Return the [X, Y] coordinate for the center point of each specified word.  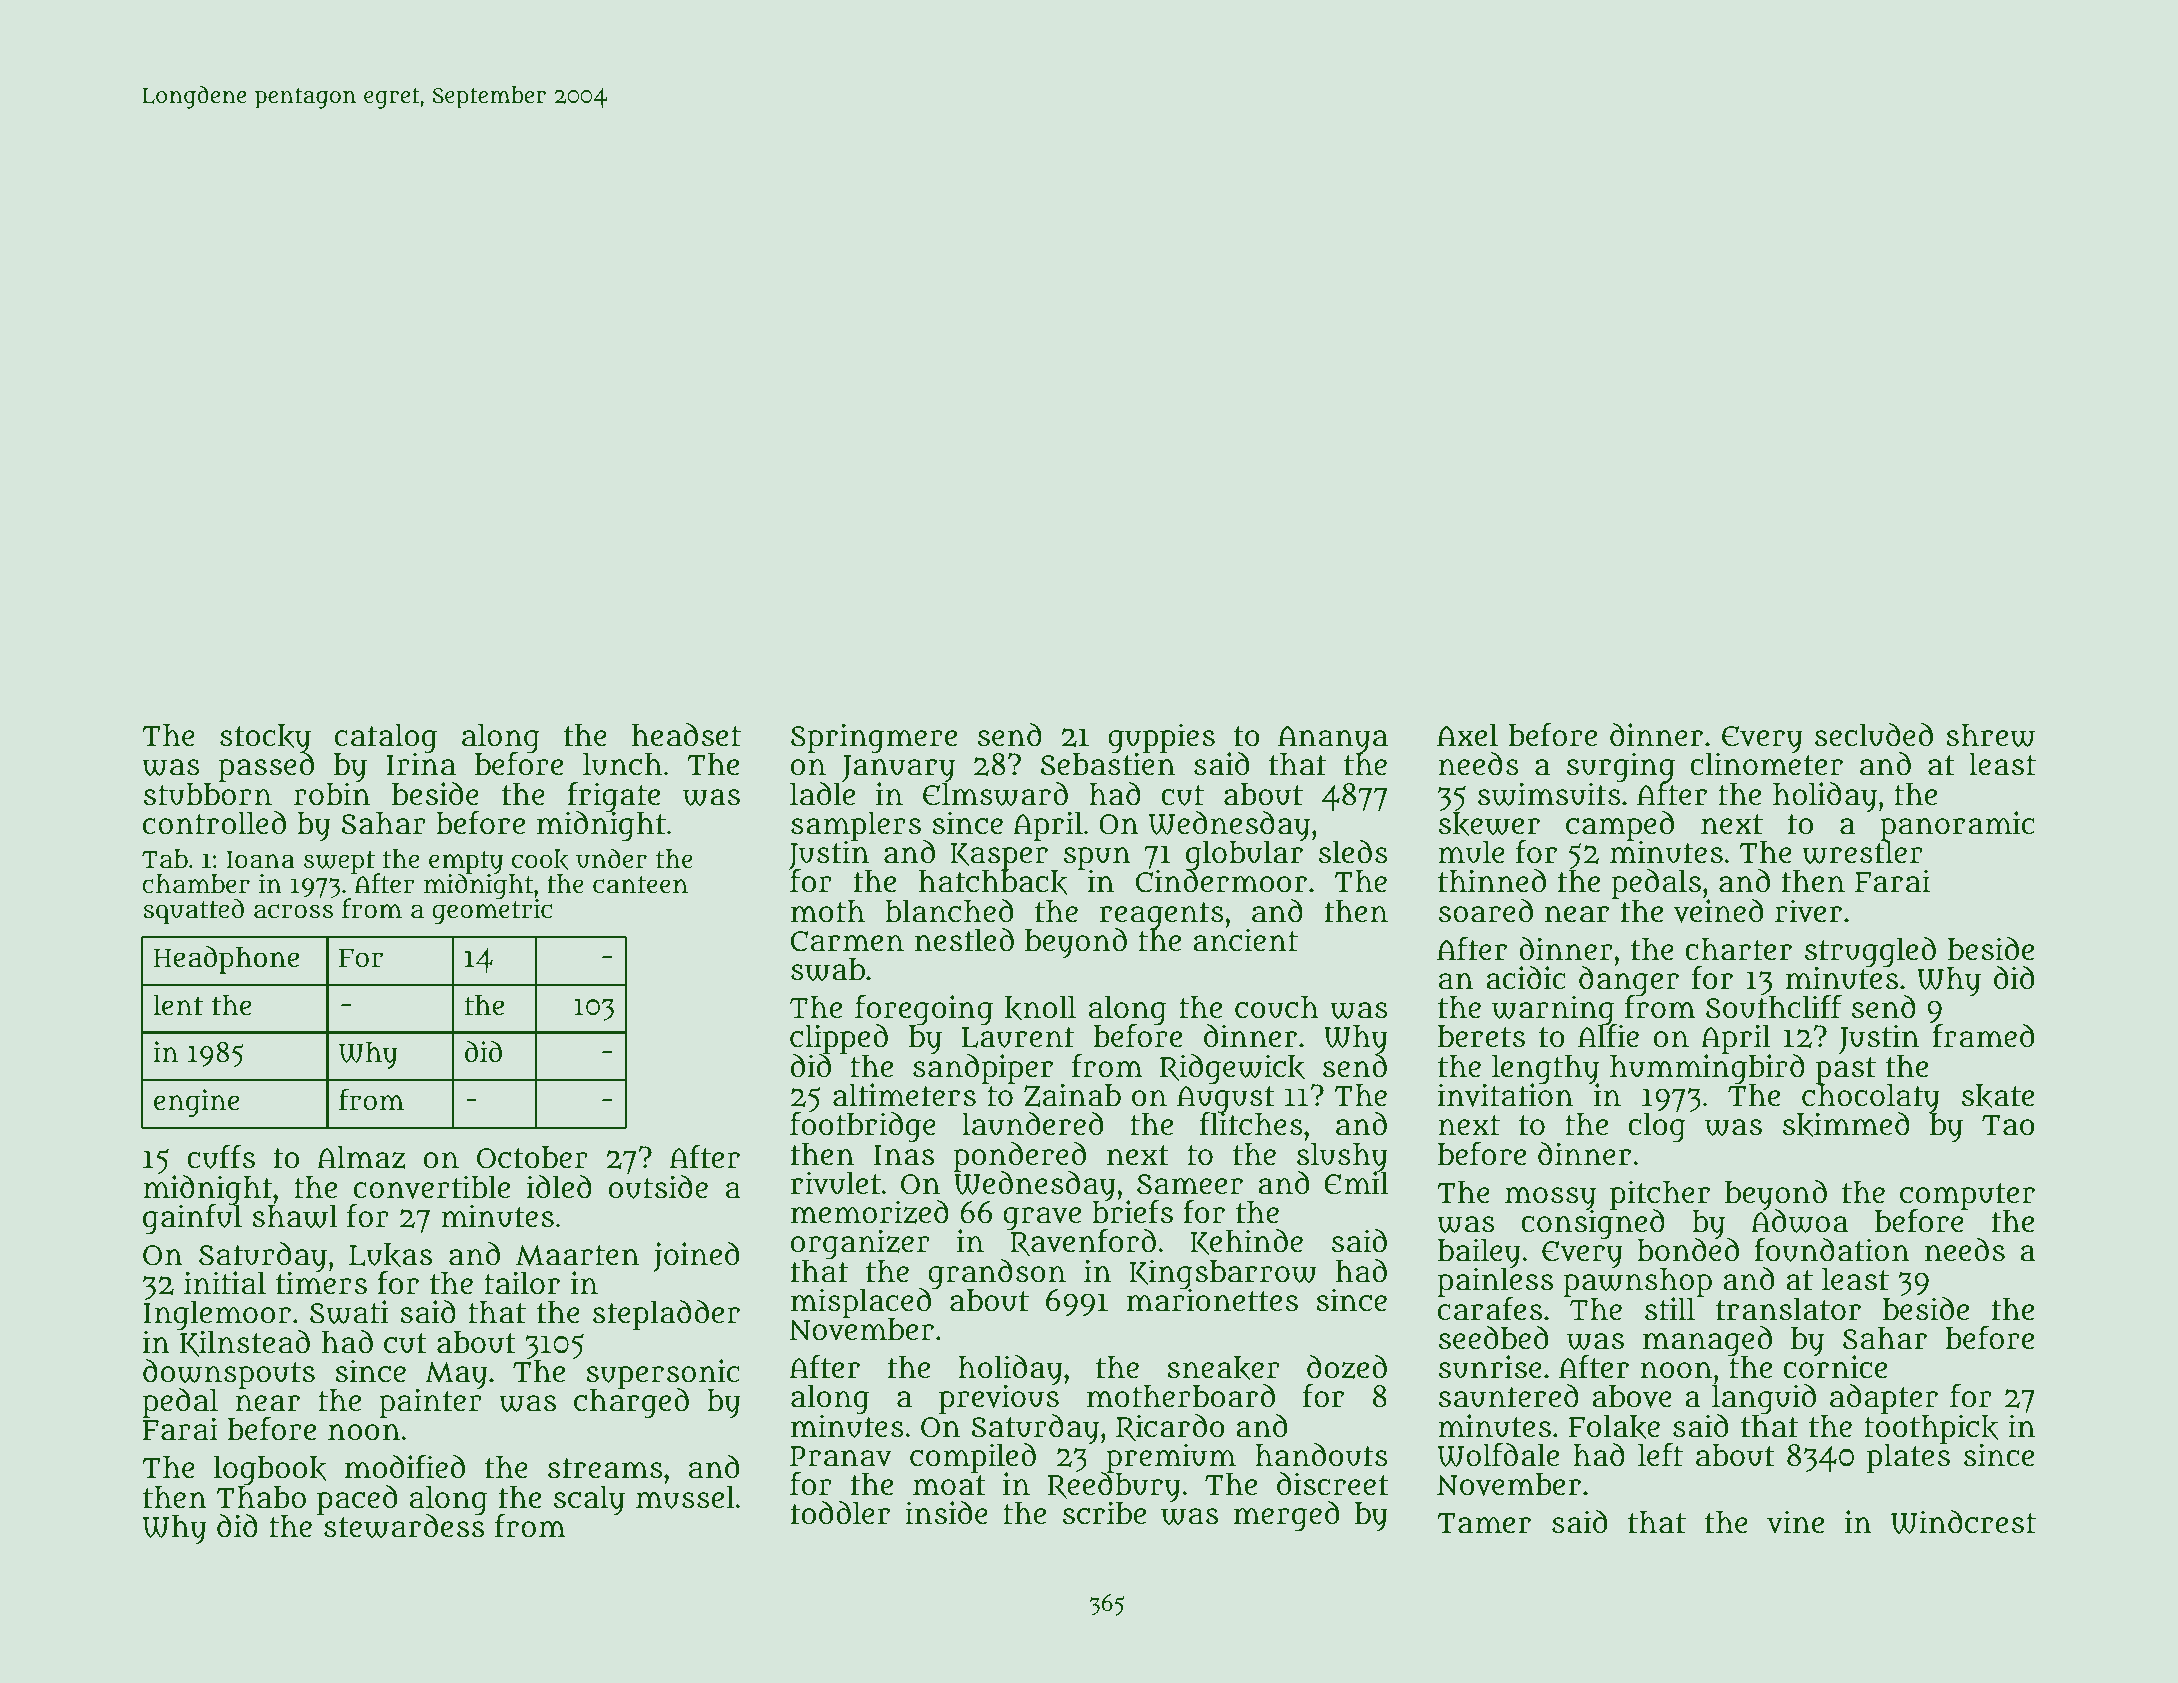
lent [178, 1004]
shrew [1990, 735]
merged [1286, 1516]
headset [686, 735]
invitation [1505, 1095]
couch [1277, 1007]
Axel [1467, 735]
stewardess [404, 1526]
